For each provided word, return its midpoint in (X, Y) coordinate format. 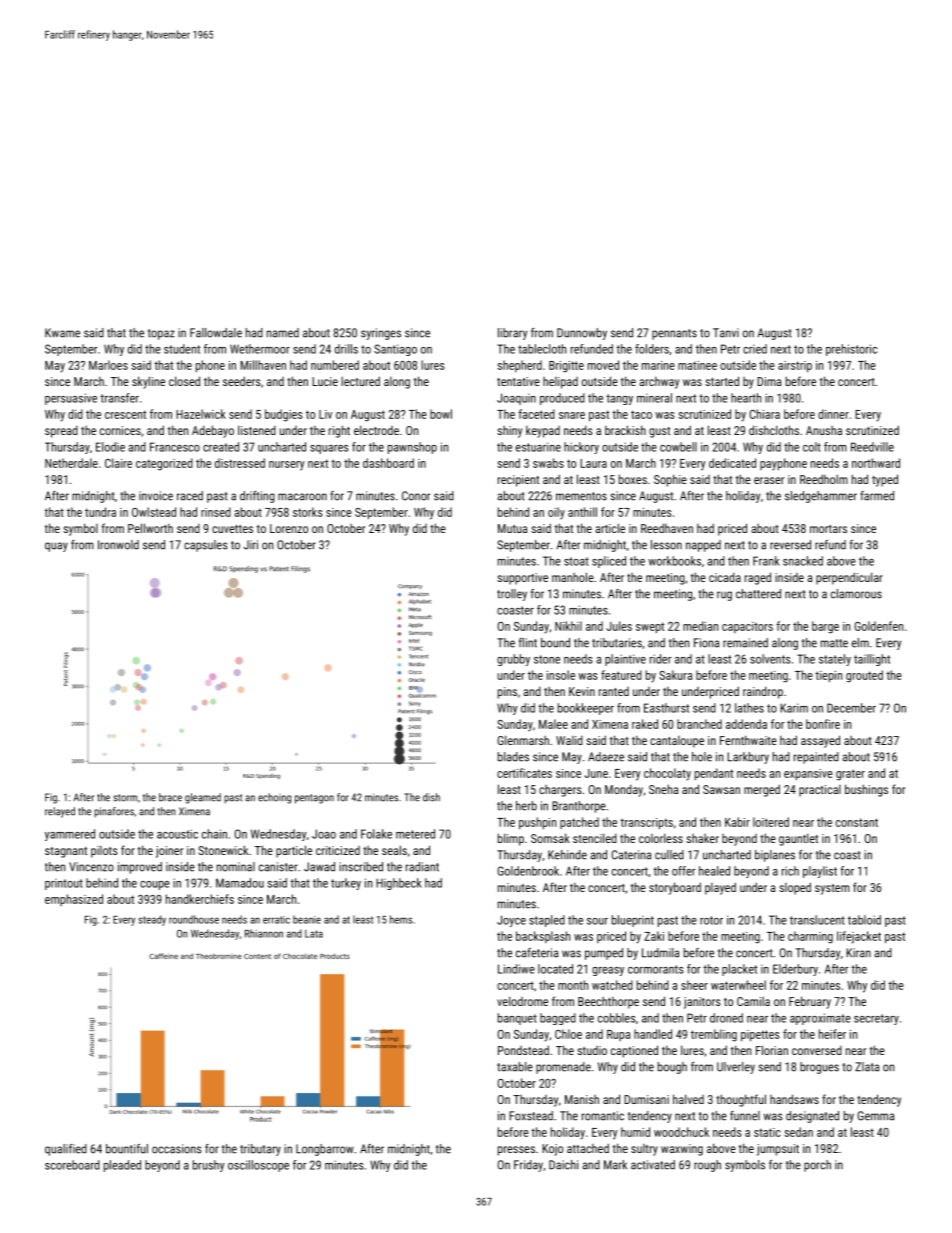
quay (56, 547)
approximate (820, 1019)
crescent (125, 414)
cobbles (617, 1018)
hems (401, 919)
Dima (769, 381)
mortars (828, 529)
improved (140, 868)
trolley (512, 595)
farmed (877, 496)
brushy (209, 1166)
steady (152, 920)
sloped (795, 888)
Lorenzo (289, 528)
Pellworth (150, 528)
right (339, 431)
